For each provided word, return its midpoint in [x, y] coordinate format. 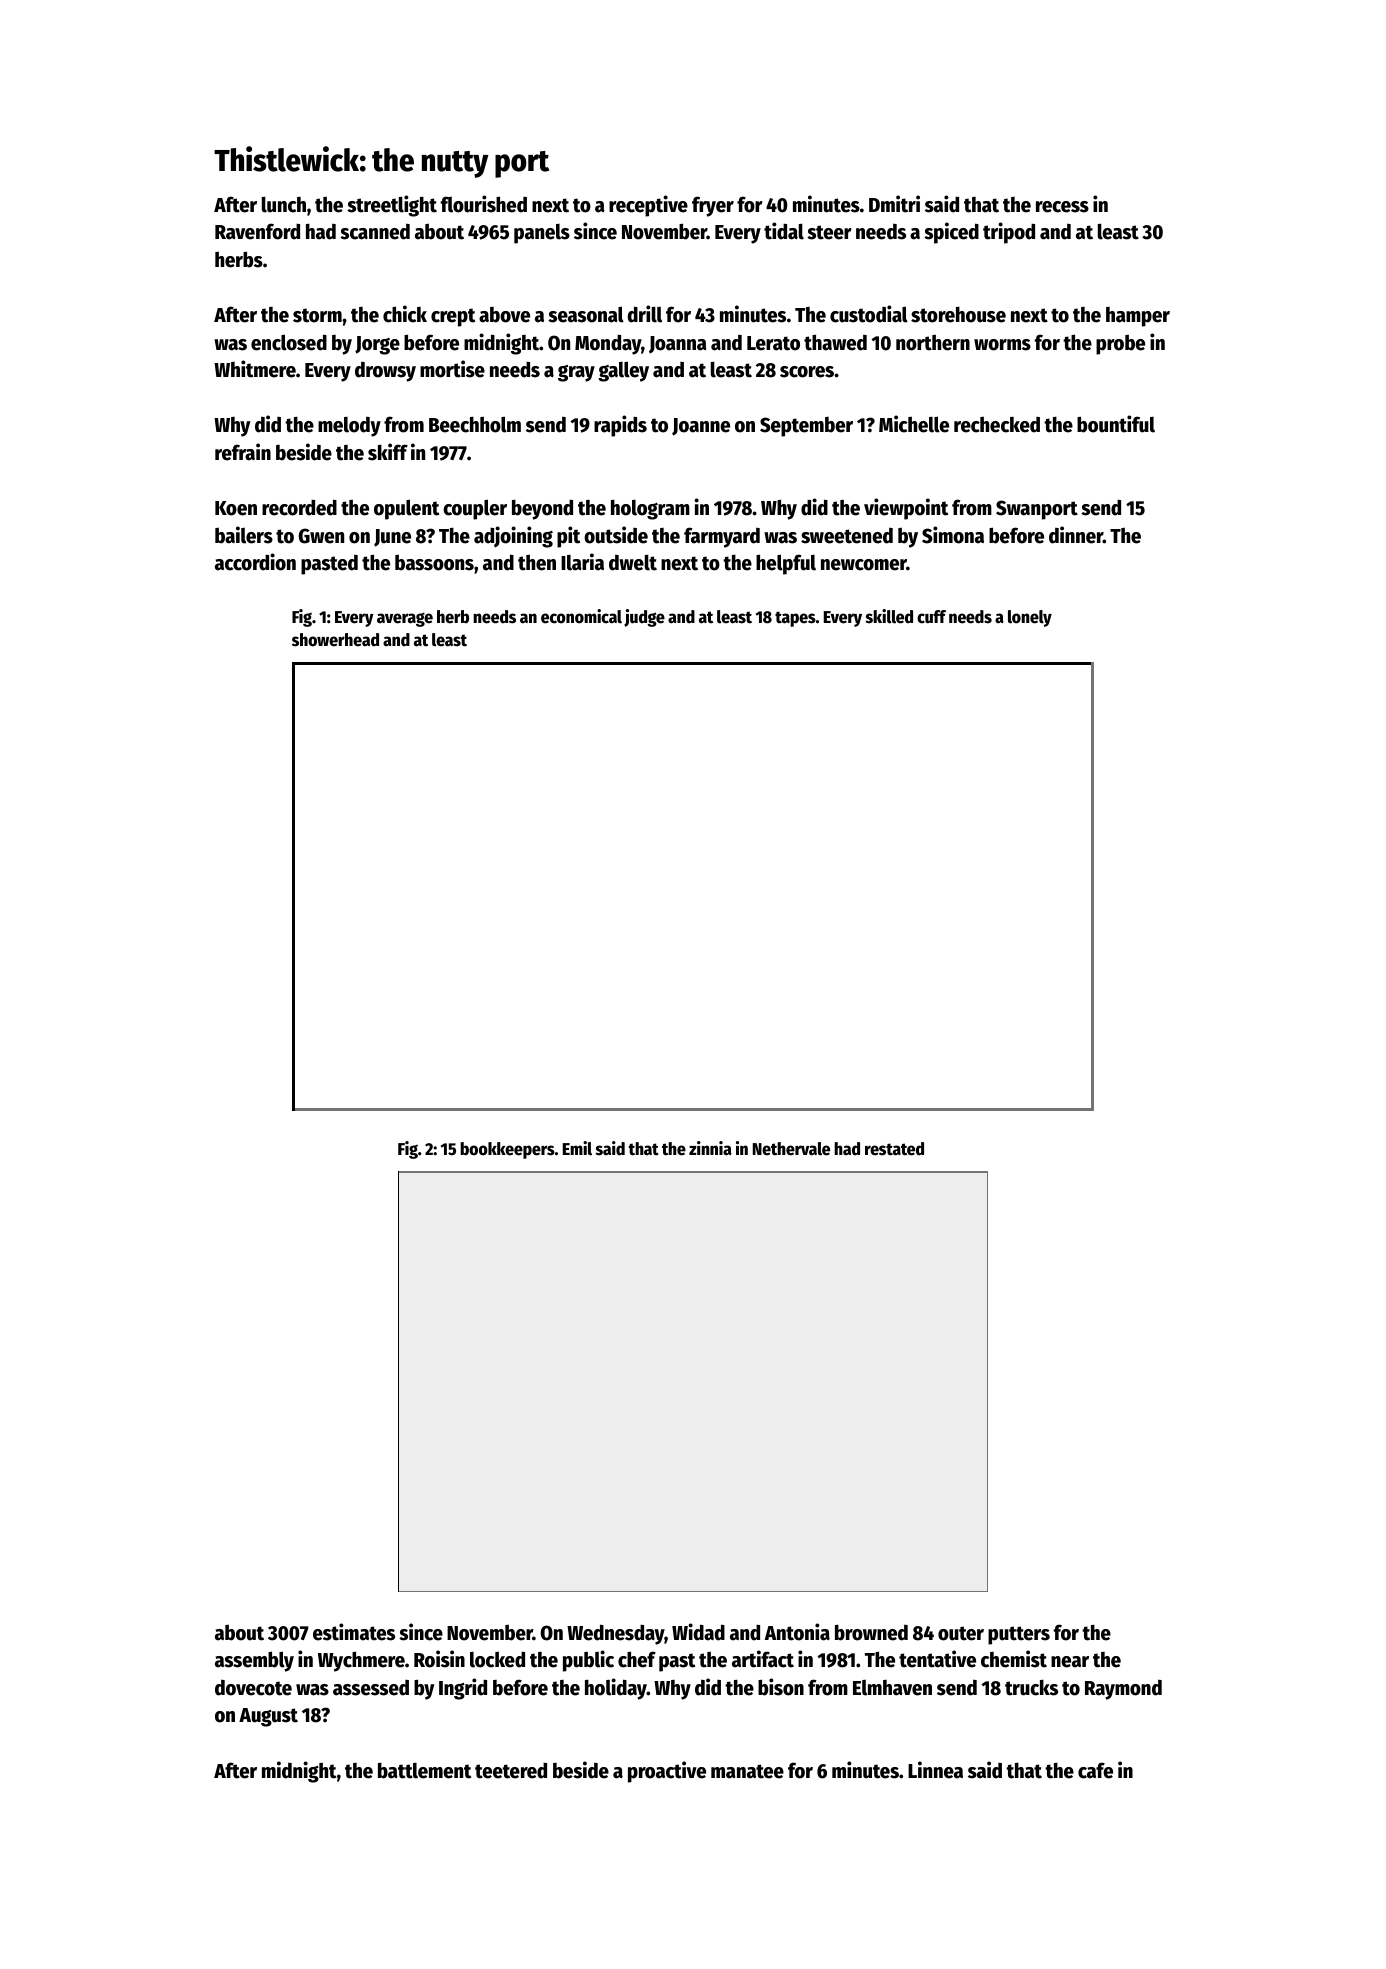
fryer [713, 206]
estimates [354, 1632]
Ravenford [257, 231]
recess [1062, 207]
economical [581, 616]
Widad [698, 1632]
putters [1019, 1635]
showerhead [335, 640]
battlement [424, 1771]
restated [894, 1149]
